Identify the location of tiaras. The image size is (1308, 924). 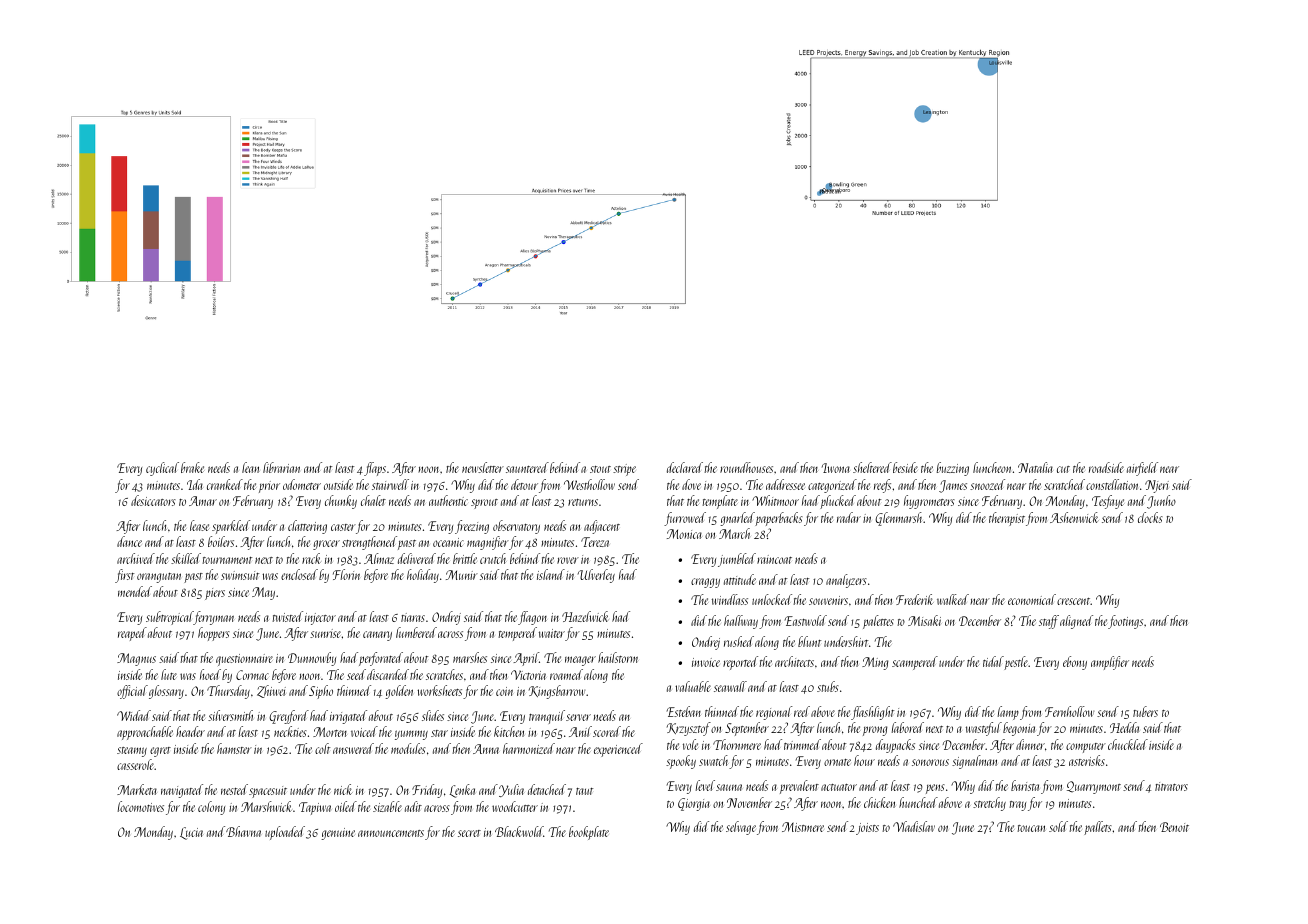
(413, 617).
